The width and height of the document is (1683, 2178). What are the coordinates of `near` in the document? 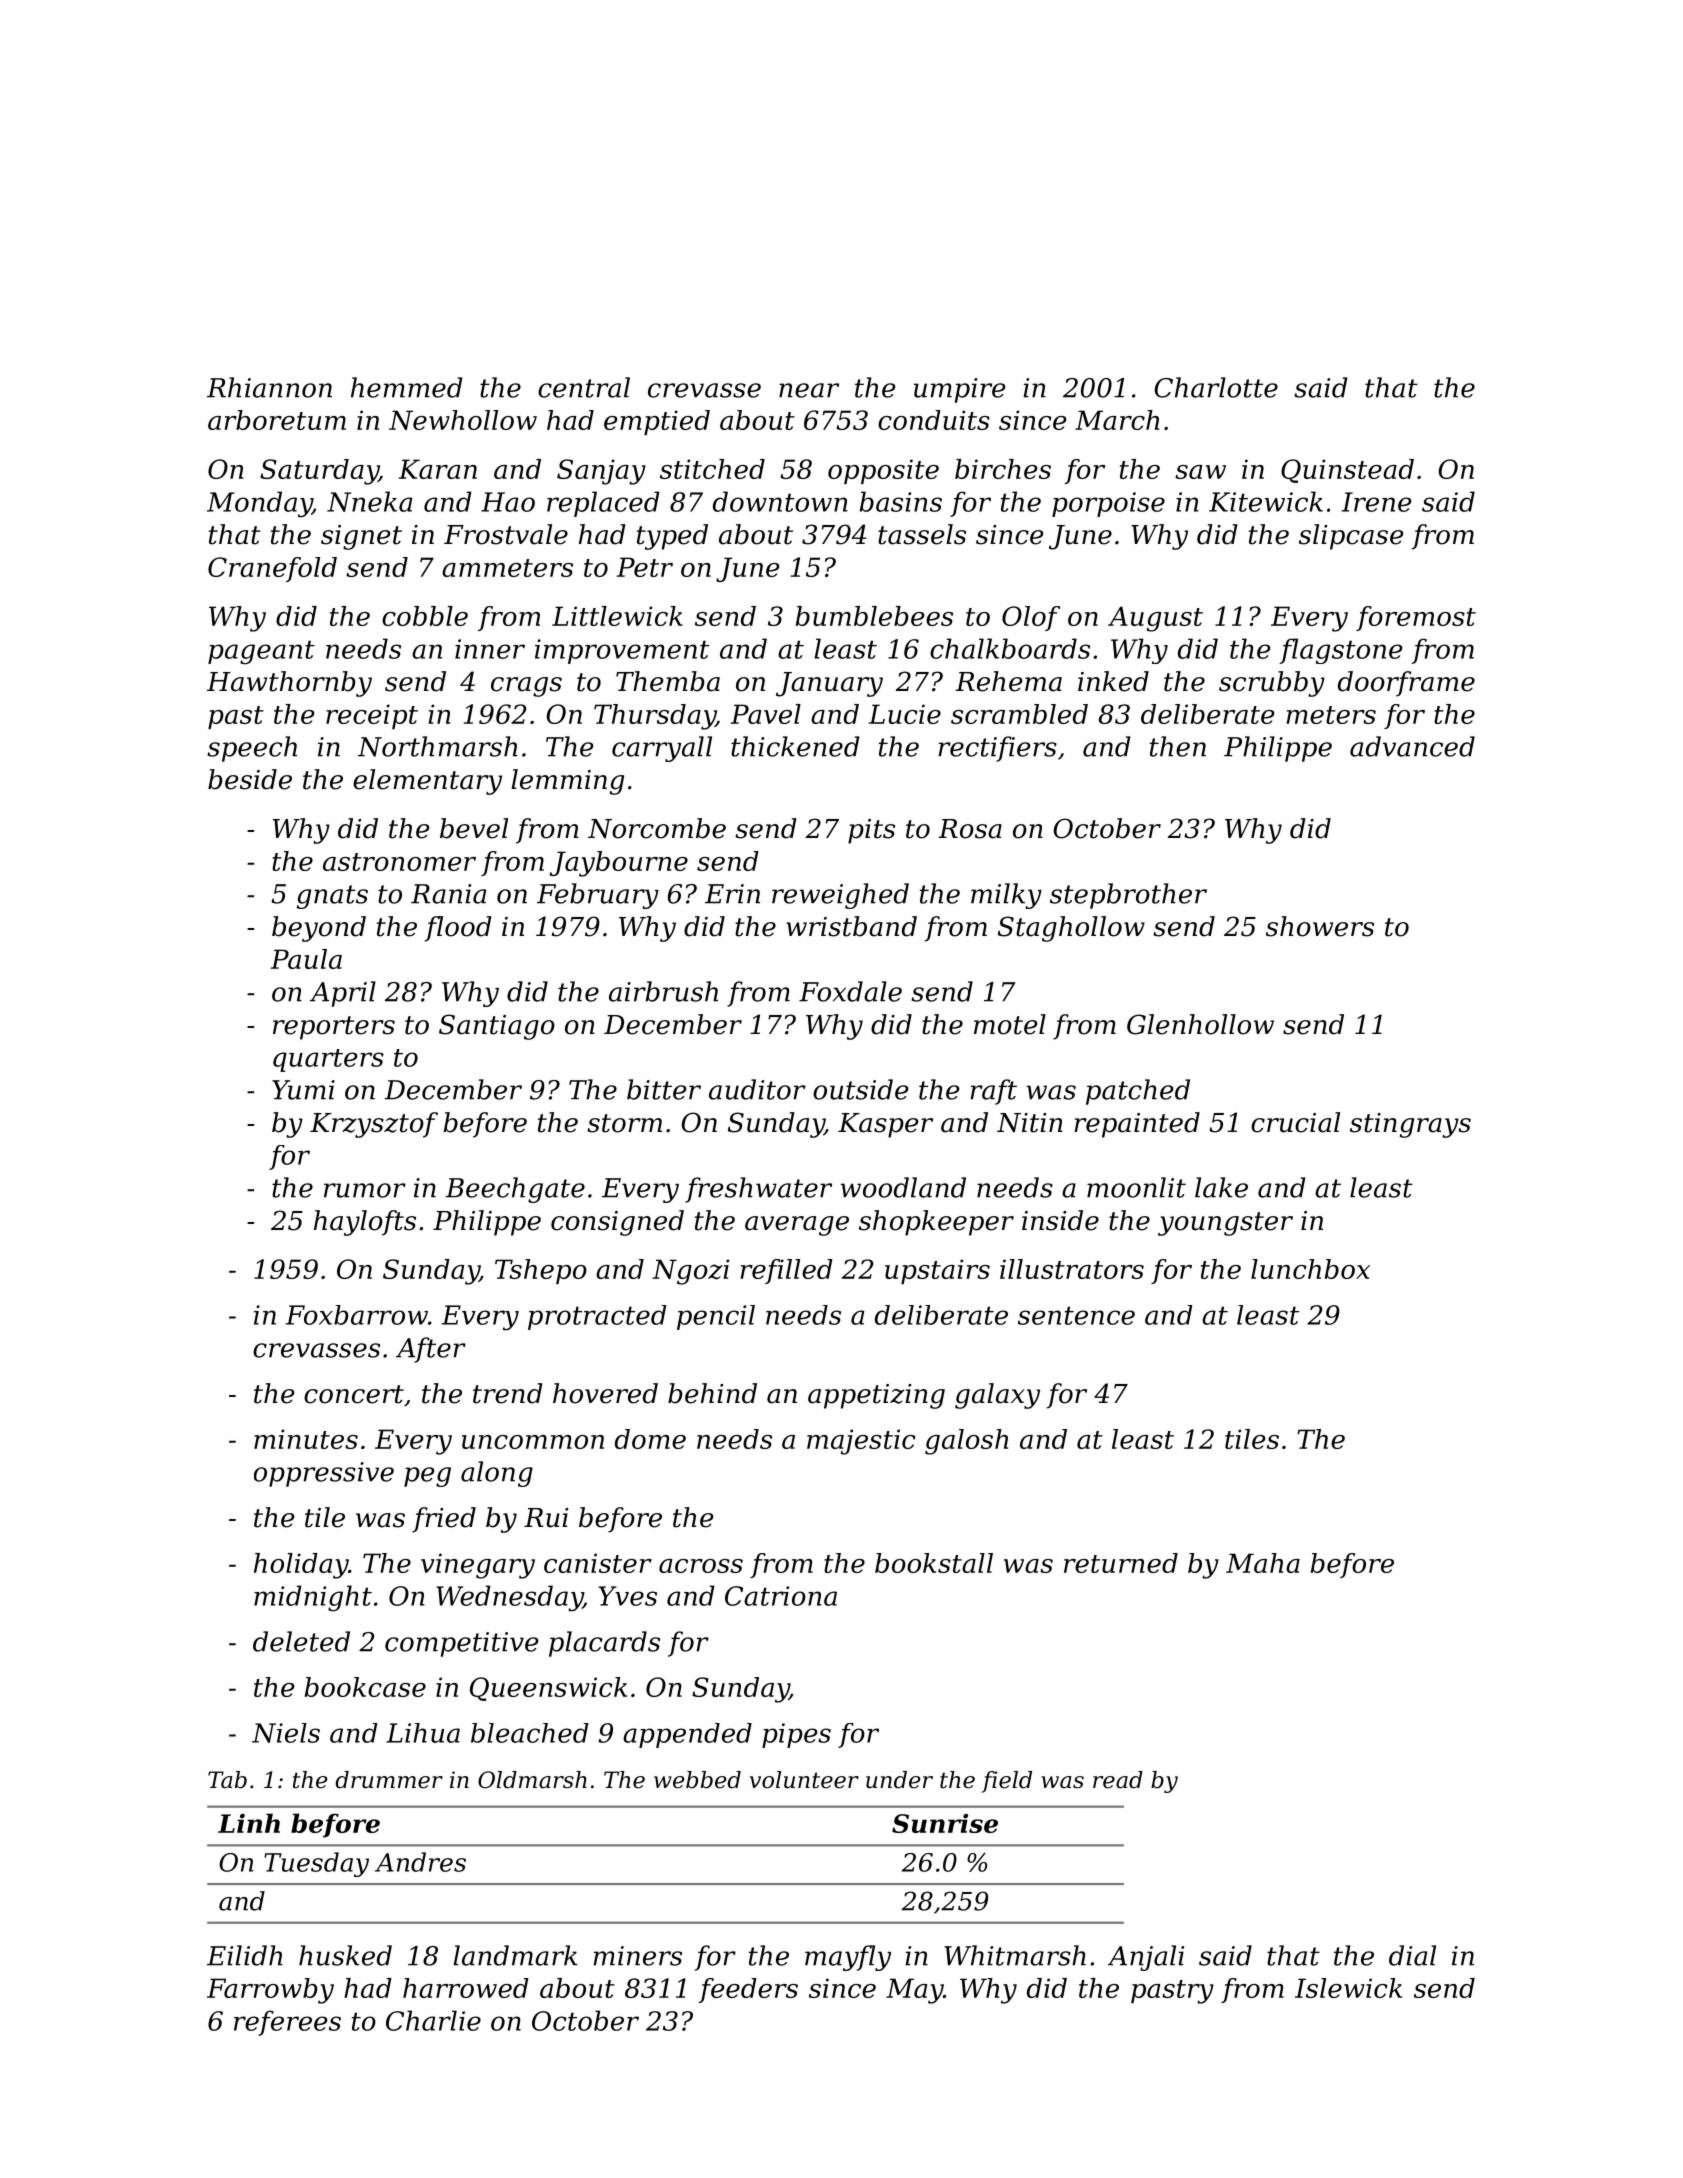 It's located at (809, 390).
